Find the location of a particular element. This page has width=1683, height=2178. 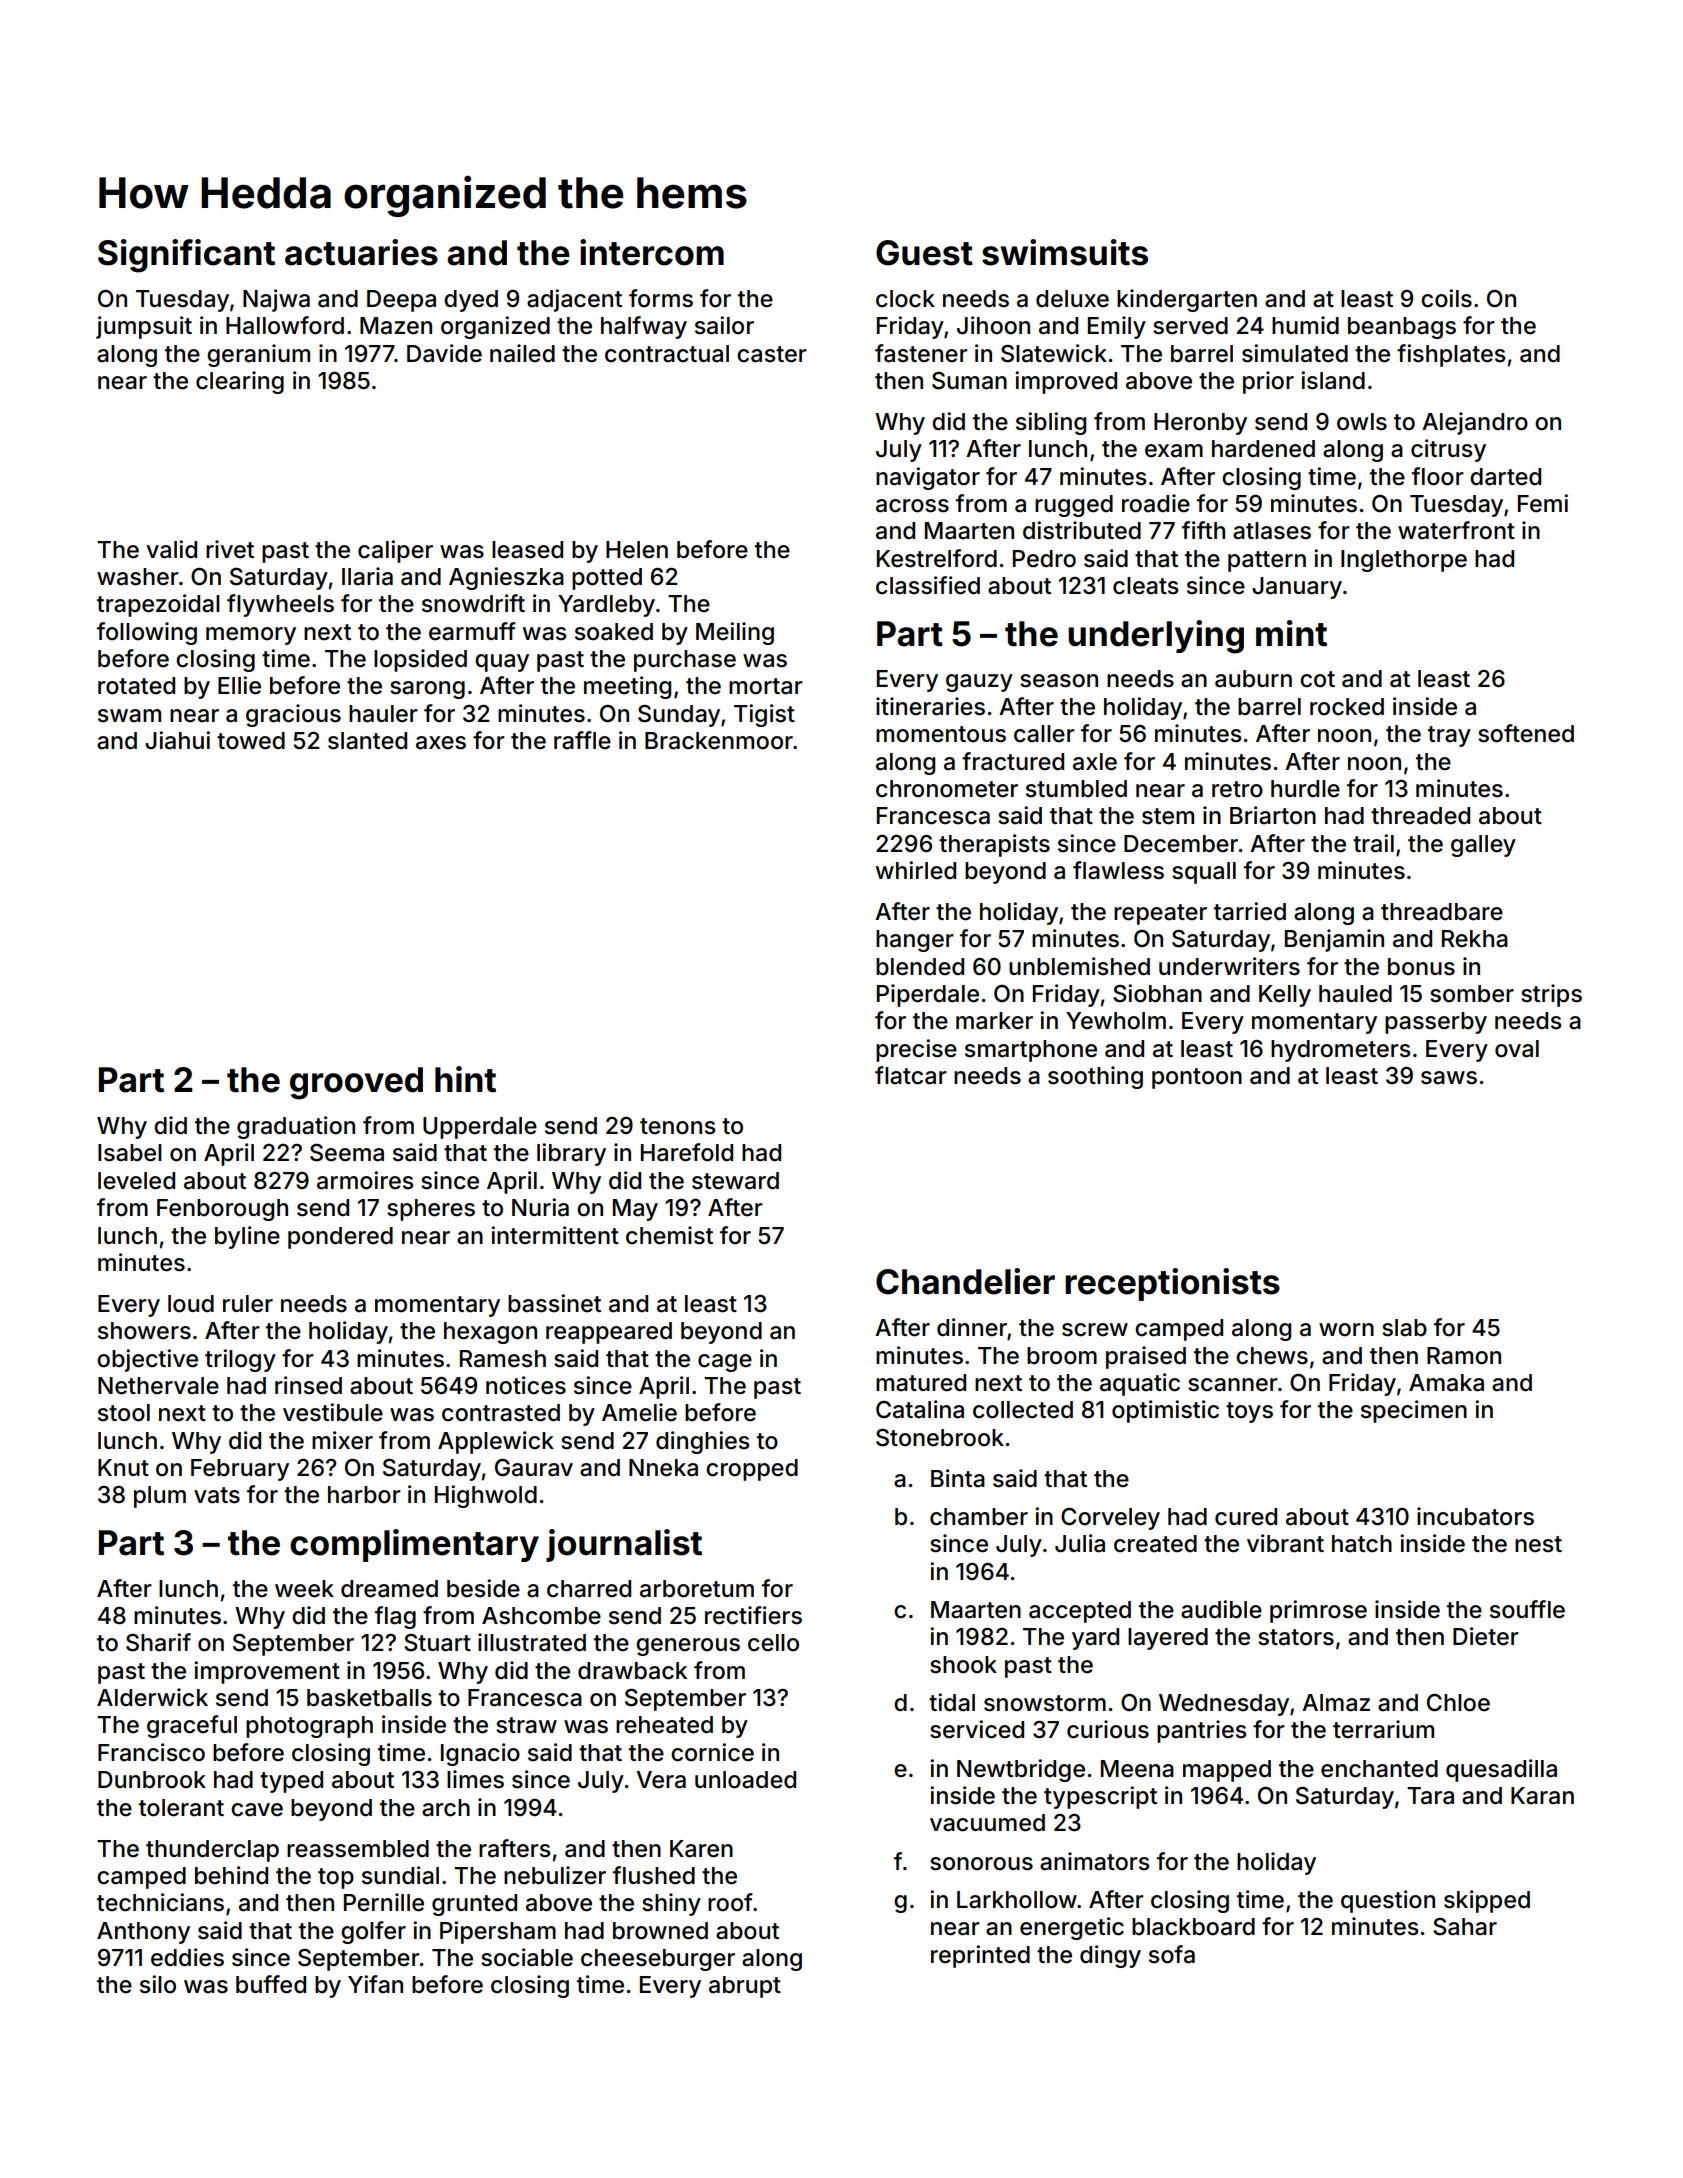

actuaries is located at coordinates (361, 252).
